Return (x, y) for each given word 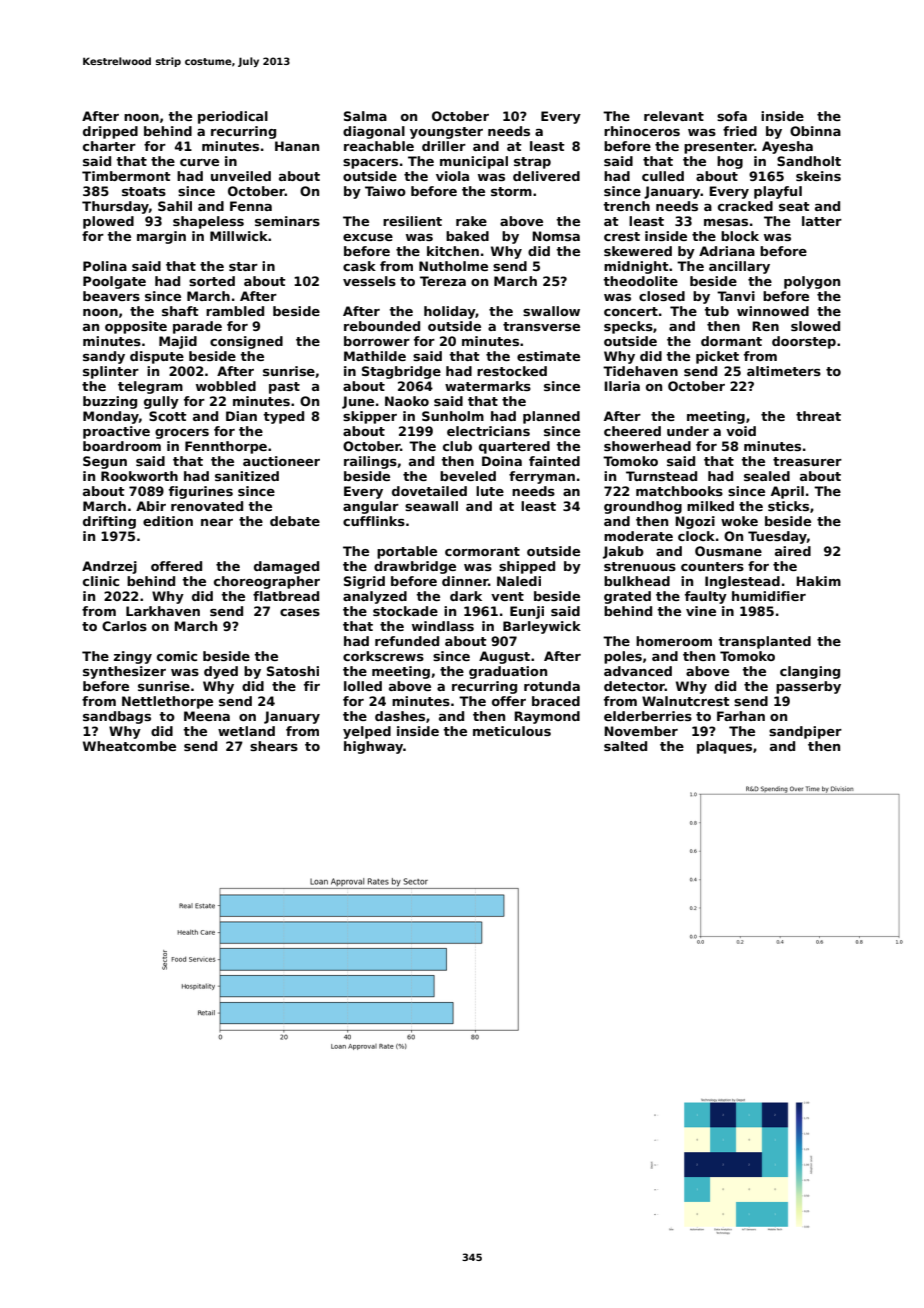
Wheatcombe (129, 746)
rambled (235, 311)
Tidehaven (640, 371)
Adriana (727, 251)
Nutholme (453, 266)
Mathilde (375, 356)
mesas (726, 222)
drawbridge (415, 567)
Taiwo (385, 191)
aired (793, 551)
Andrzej (109, 567)
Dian (241, 416)
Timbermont (126, 176)
